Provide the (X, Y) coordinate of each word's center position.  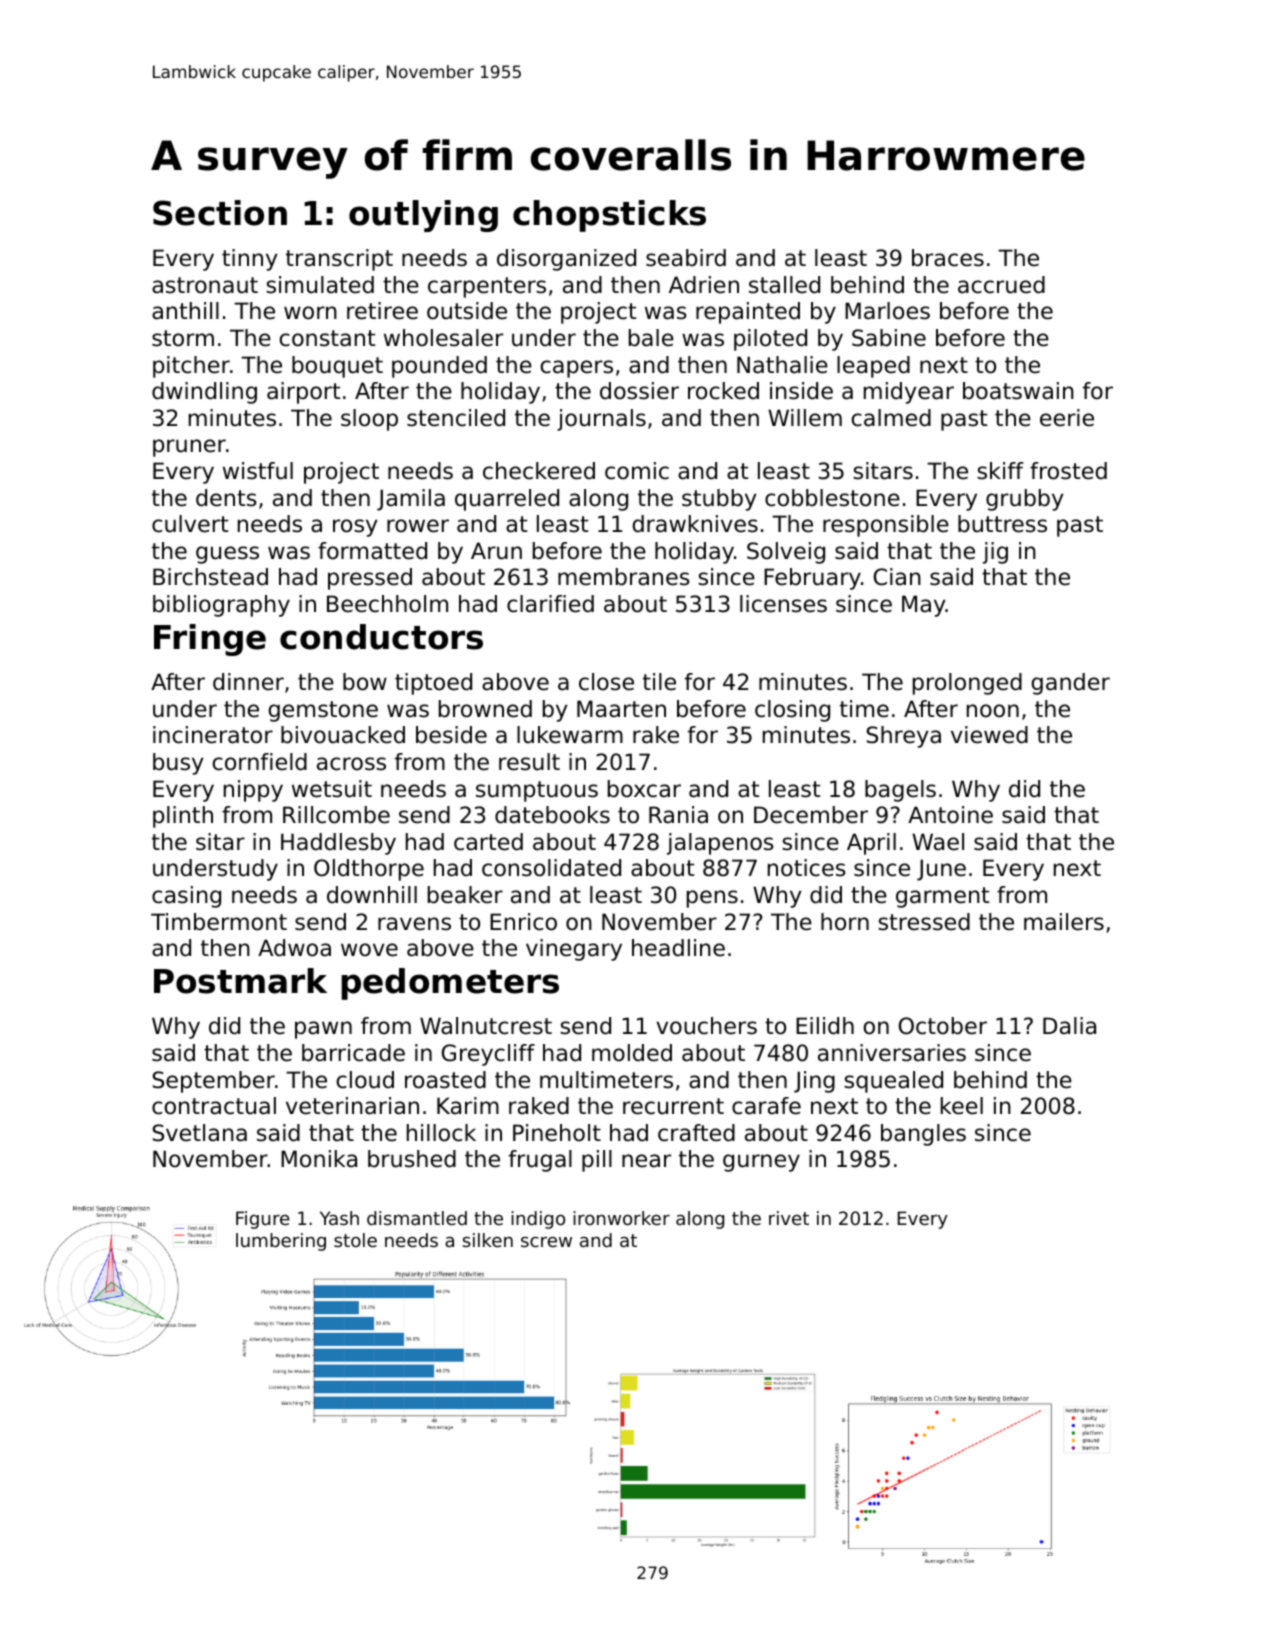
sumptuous (537, 791)
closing (792, 711)
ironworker (621, 1218)
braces (948, 258)
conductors (381, 637)
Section (220, 213)
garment (942, 897)
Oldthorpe (369, 870)
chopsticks (609, 216)
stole (355, 1240)
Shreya (904, 737)
